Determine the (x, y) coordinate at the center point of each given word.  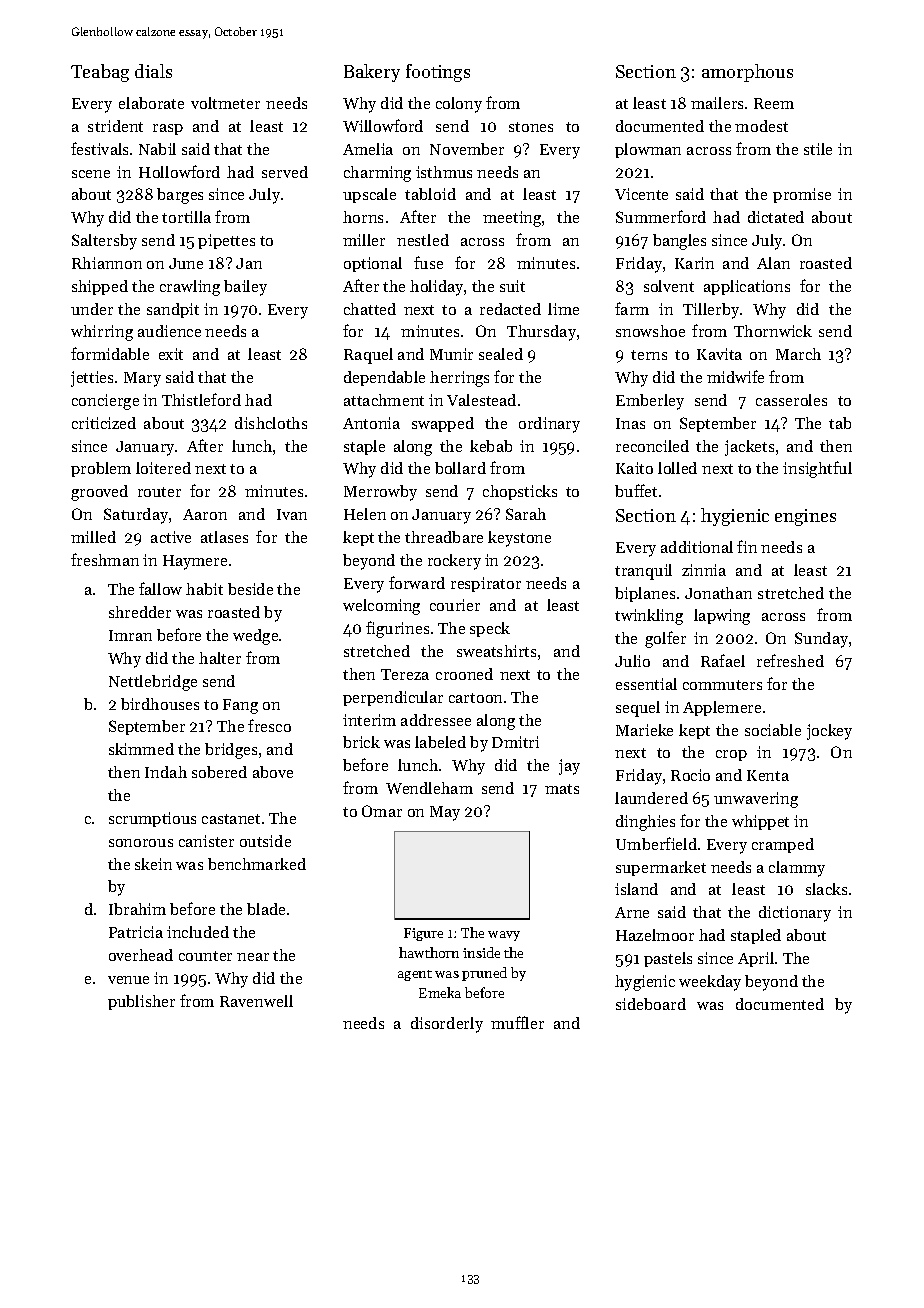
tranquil (643, 572)
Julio (632, 661)
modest (761, 126)
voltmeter (225, 103)
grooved (99, 493)
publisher (141, 1002)
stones (531, 127)
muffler (517, 1022)
